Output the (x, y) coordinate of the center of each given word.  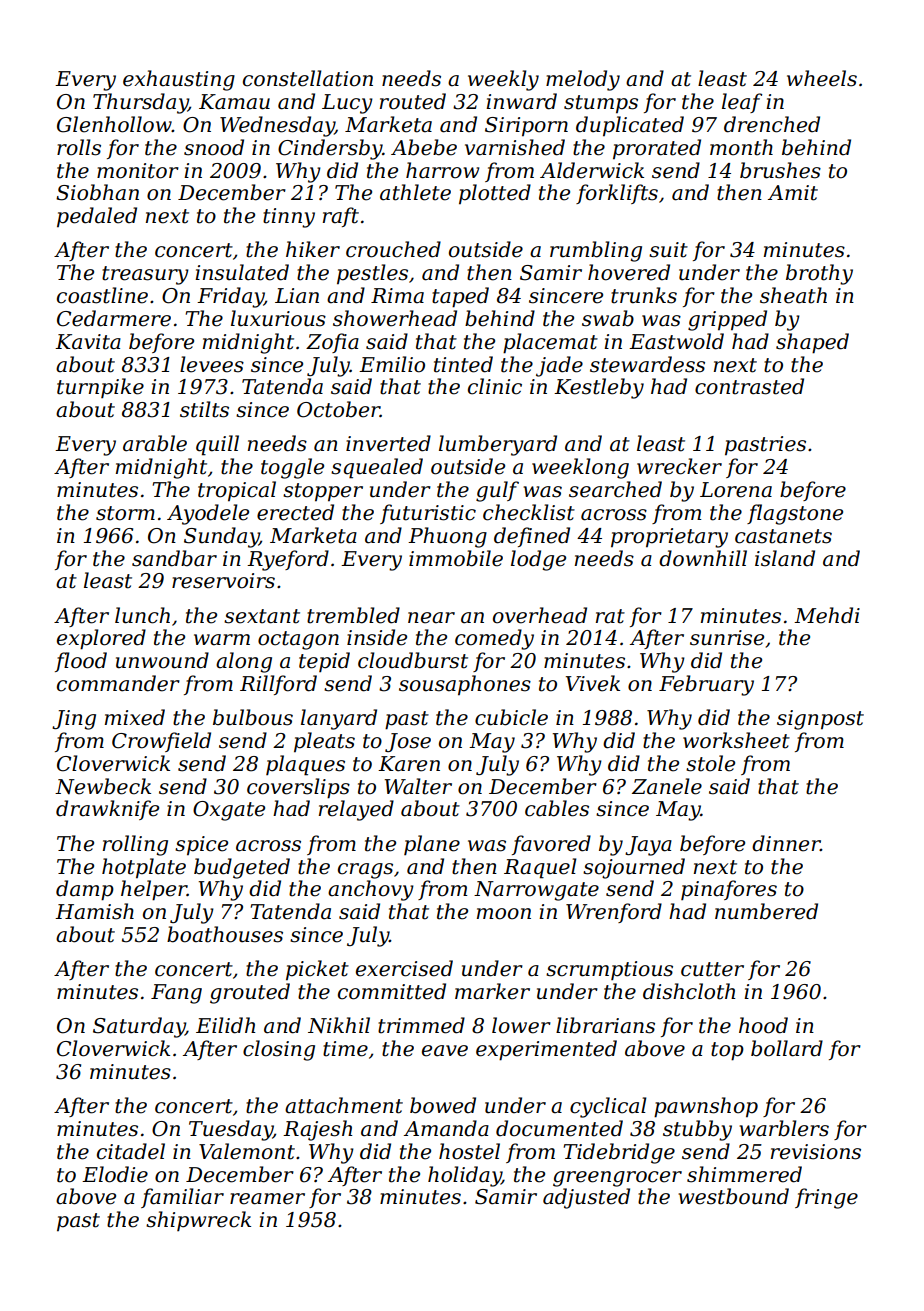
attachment (344, 1105)
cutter (712, 969)
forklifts (617, 194)
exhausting (179, 80)
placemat (550, 343)
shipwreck (198, 1221)
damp (85, 890)
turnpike (100, 388)
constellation (308, 78)
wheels (822, 78)
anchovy (371, 890)
